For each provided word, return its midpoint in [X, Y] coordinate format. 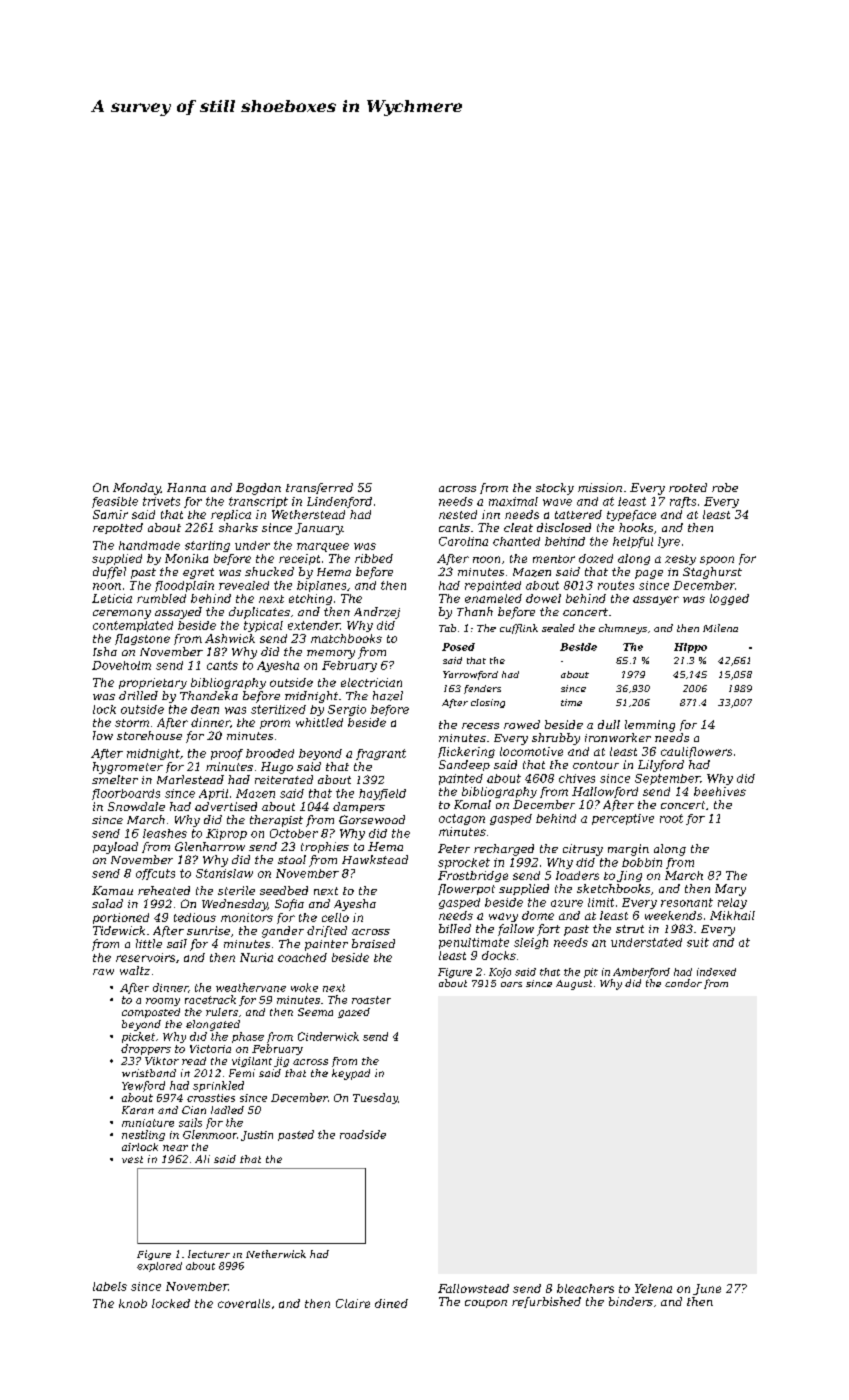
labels [110, 1286]
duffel [109, 573]
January [319, 529]
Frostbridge [473, 876]
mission [600, 487]
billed [455, 928]
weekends [673, 915]
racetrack [210, 999]
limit [601, 902]
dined [391, 1303]
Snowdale [136, 806]
